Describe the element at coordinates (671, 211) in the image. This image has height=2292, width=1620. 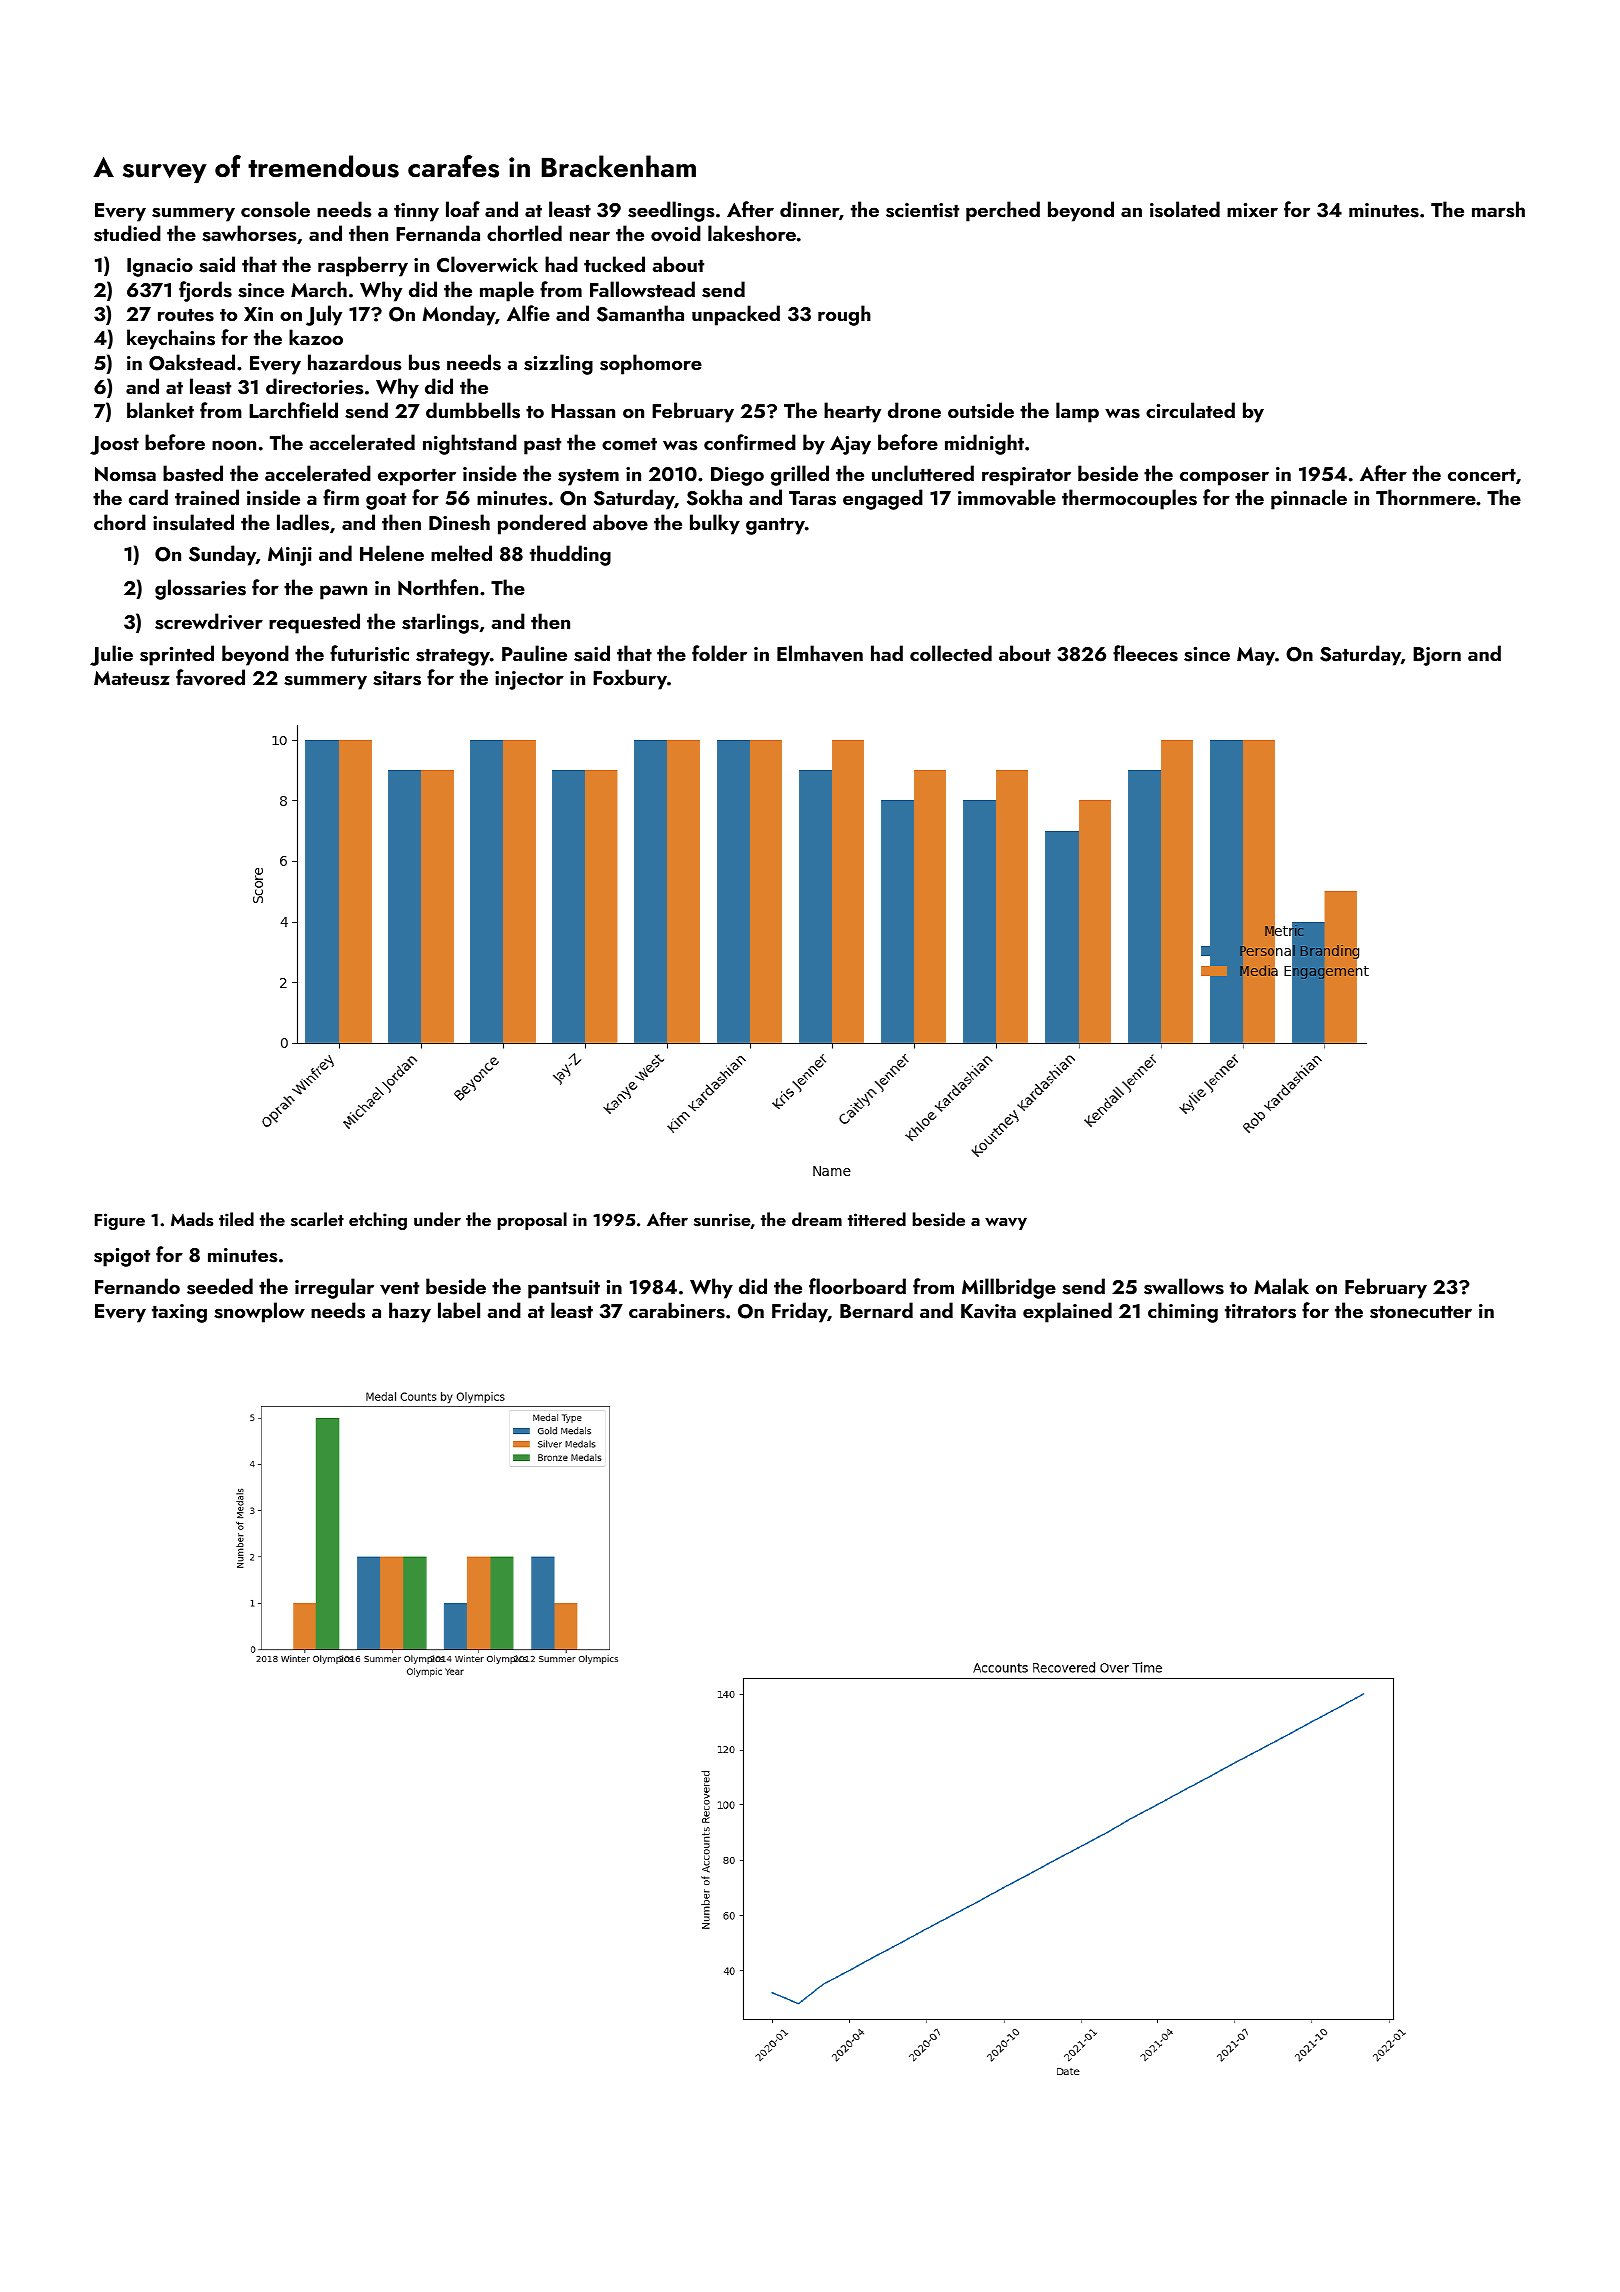
I see `seedlings` at that location.
